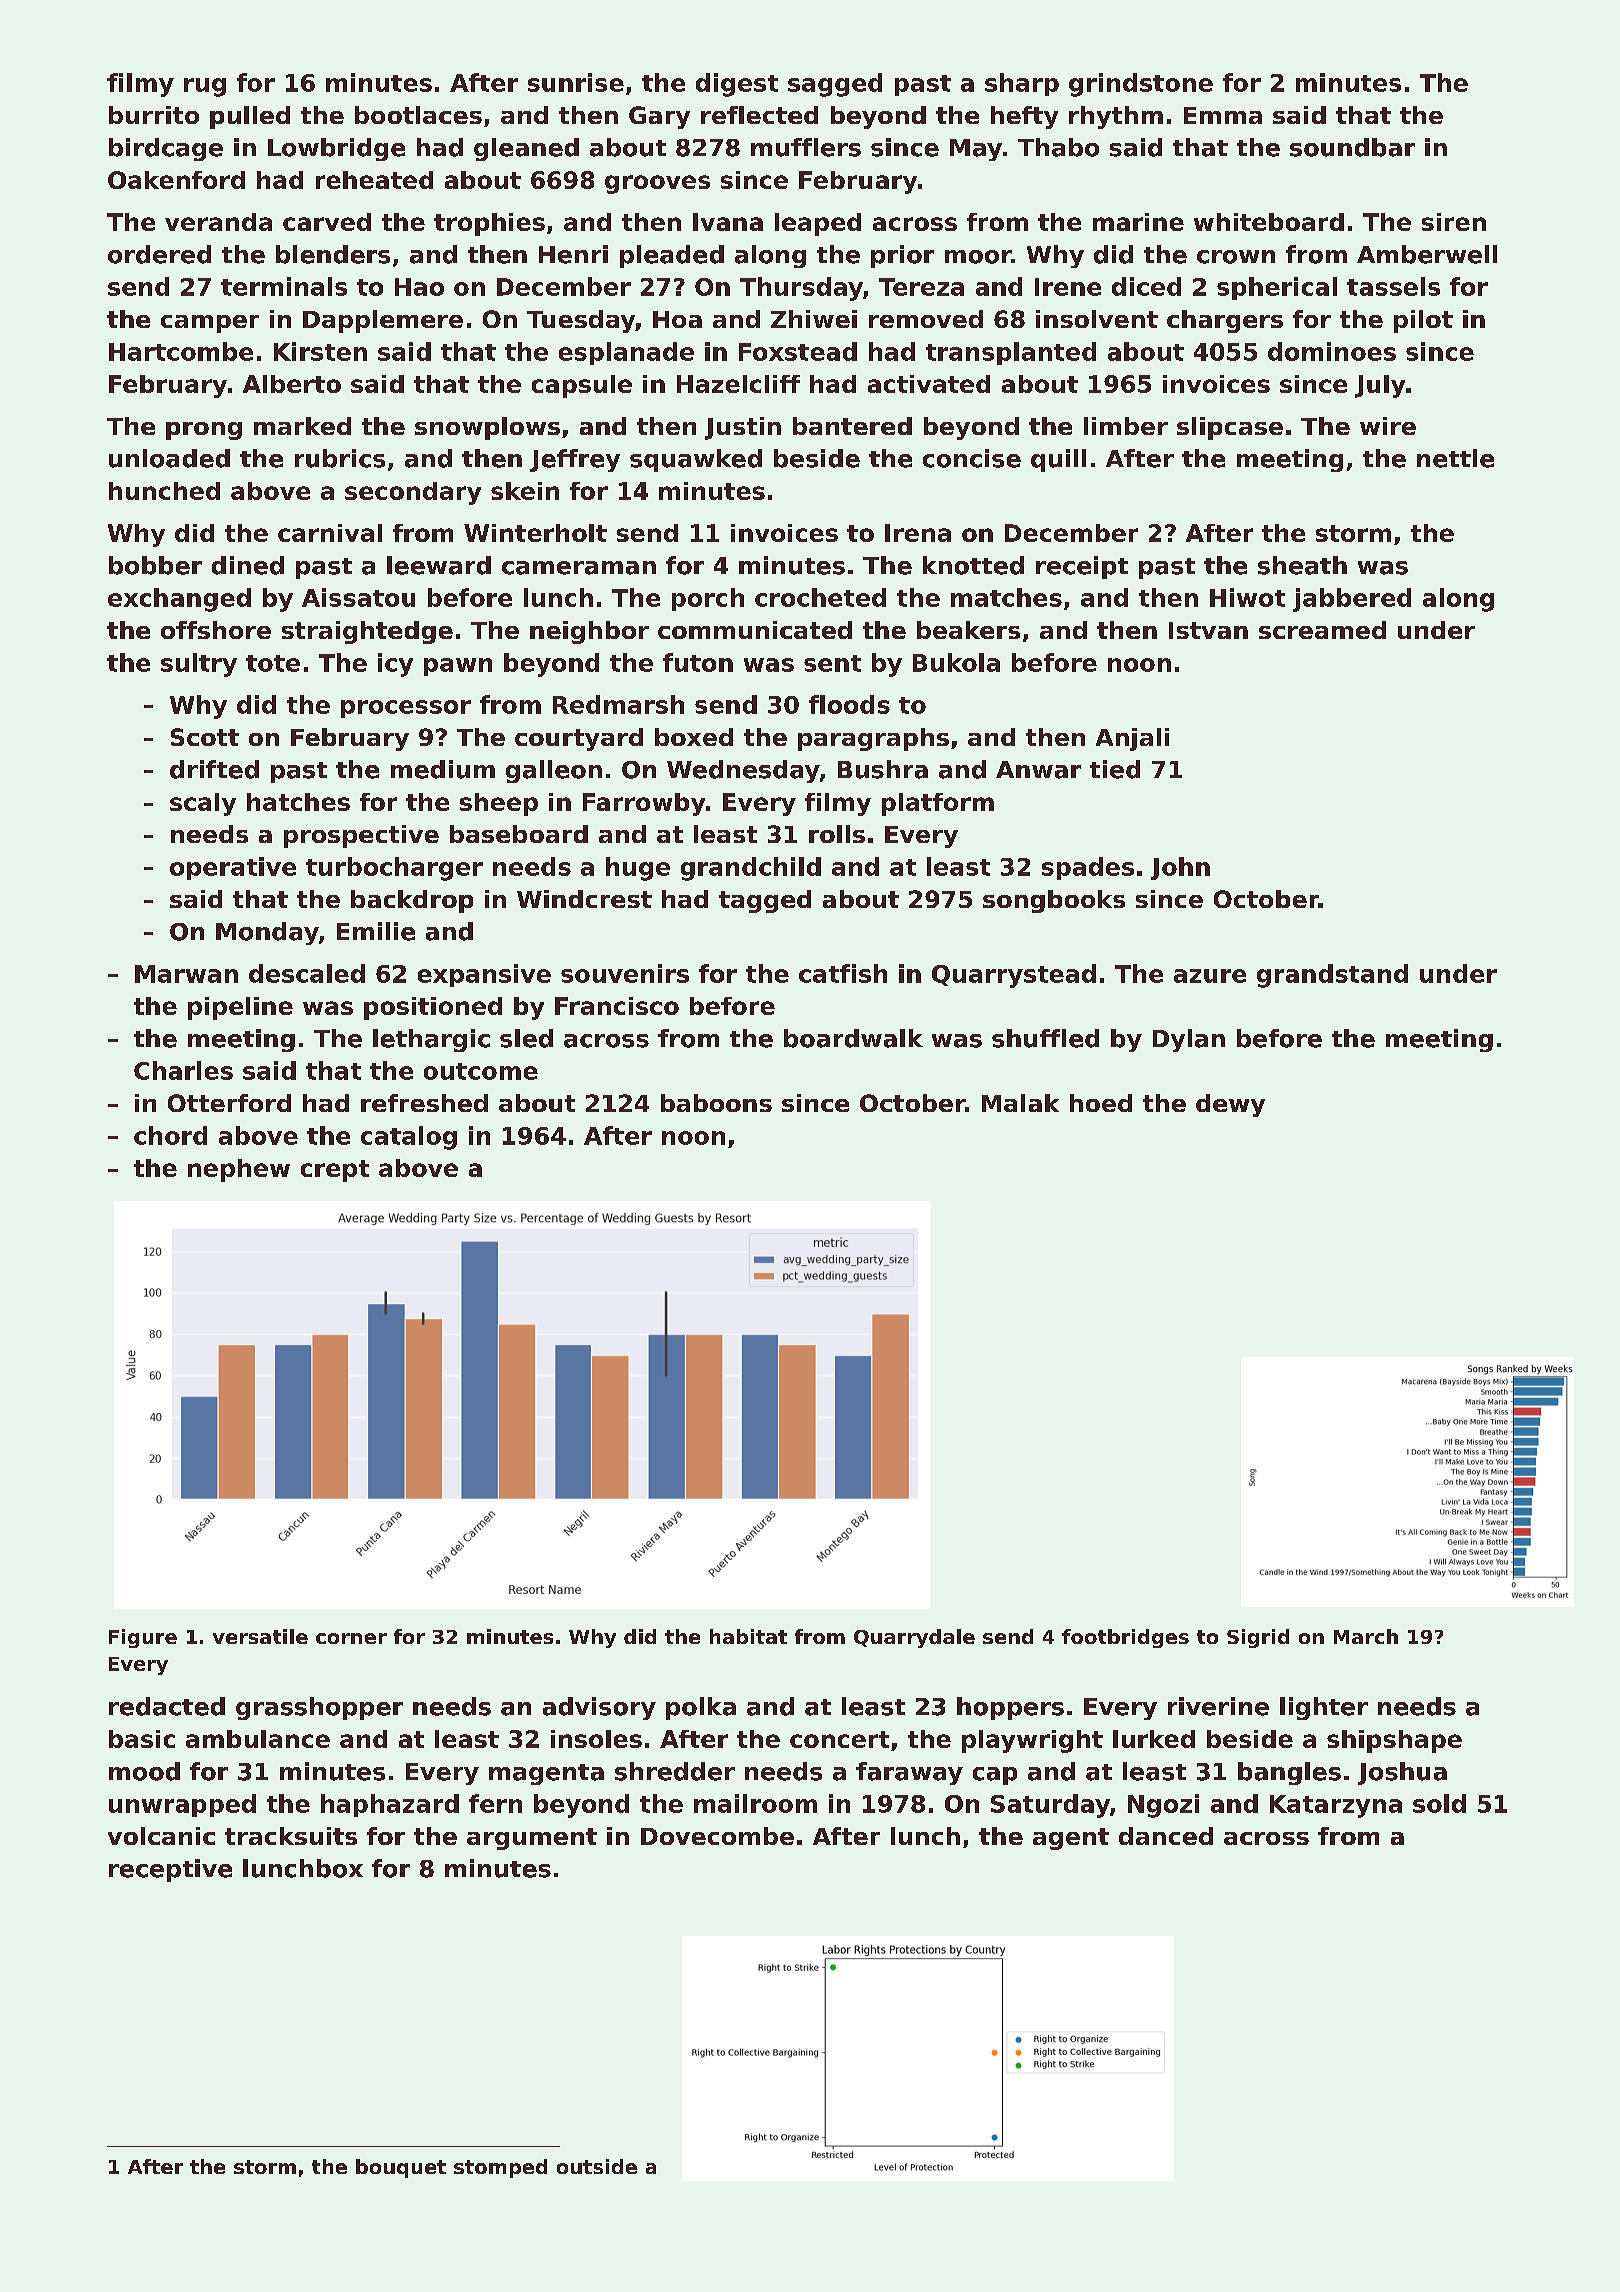  I want to click on Amberwell, so click(1427, 254).
